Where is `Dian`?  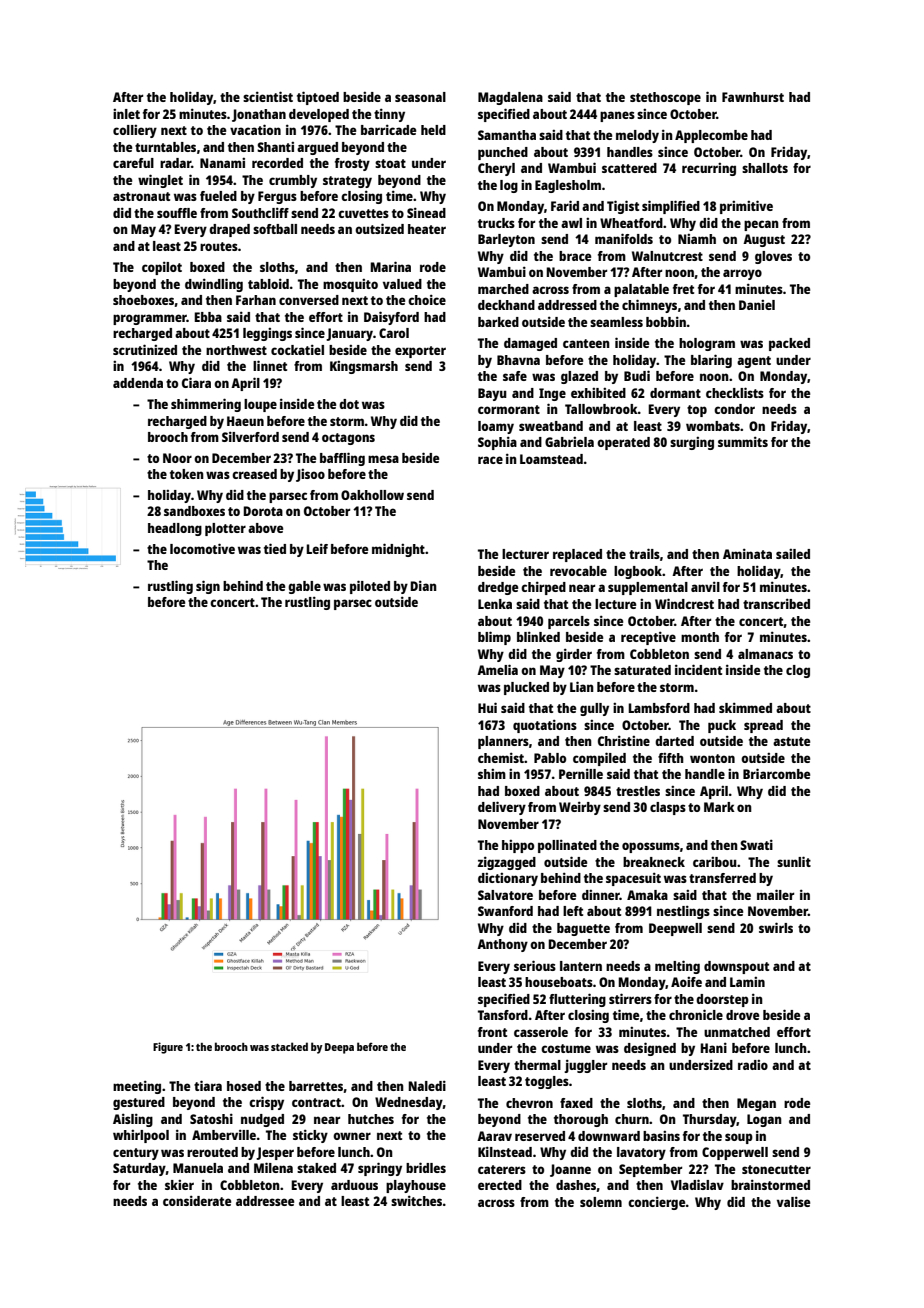
Dian is located at coordinates (423, 585).
